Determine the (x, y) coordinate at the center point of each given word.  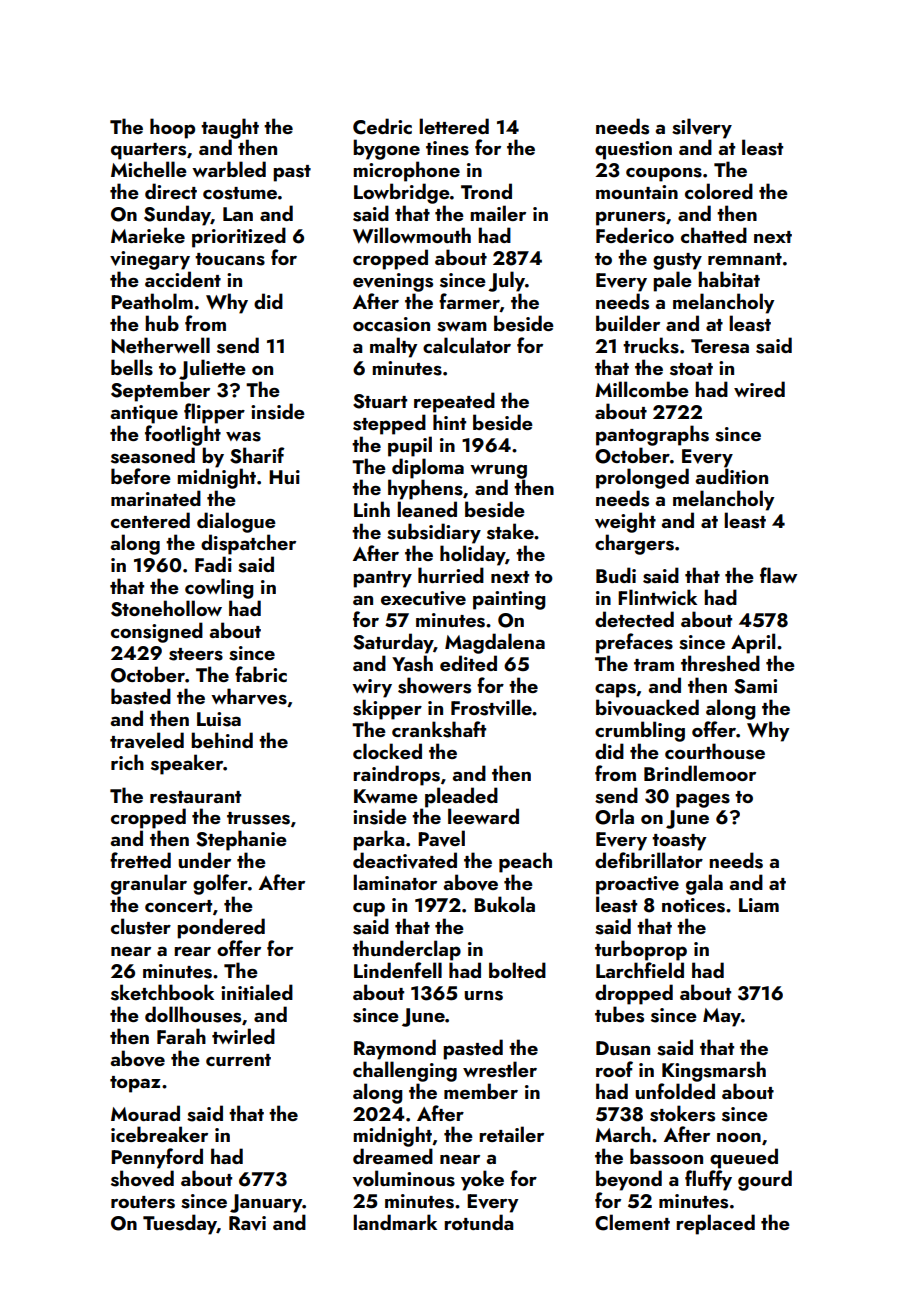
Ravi (247, 1223)
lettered (454, 126)
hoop (172, 128)
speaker (187, 764)
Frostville (491, 707)
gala (704, 884)
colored (719, 191)
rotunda (479, 1222)
